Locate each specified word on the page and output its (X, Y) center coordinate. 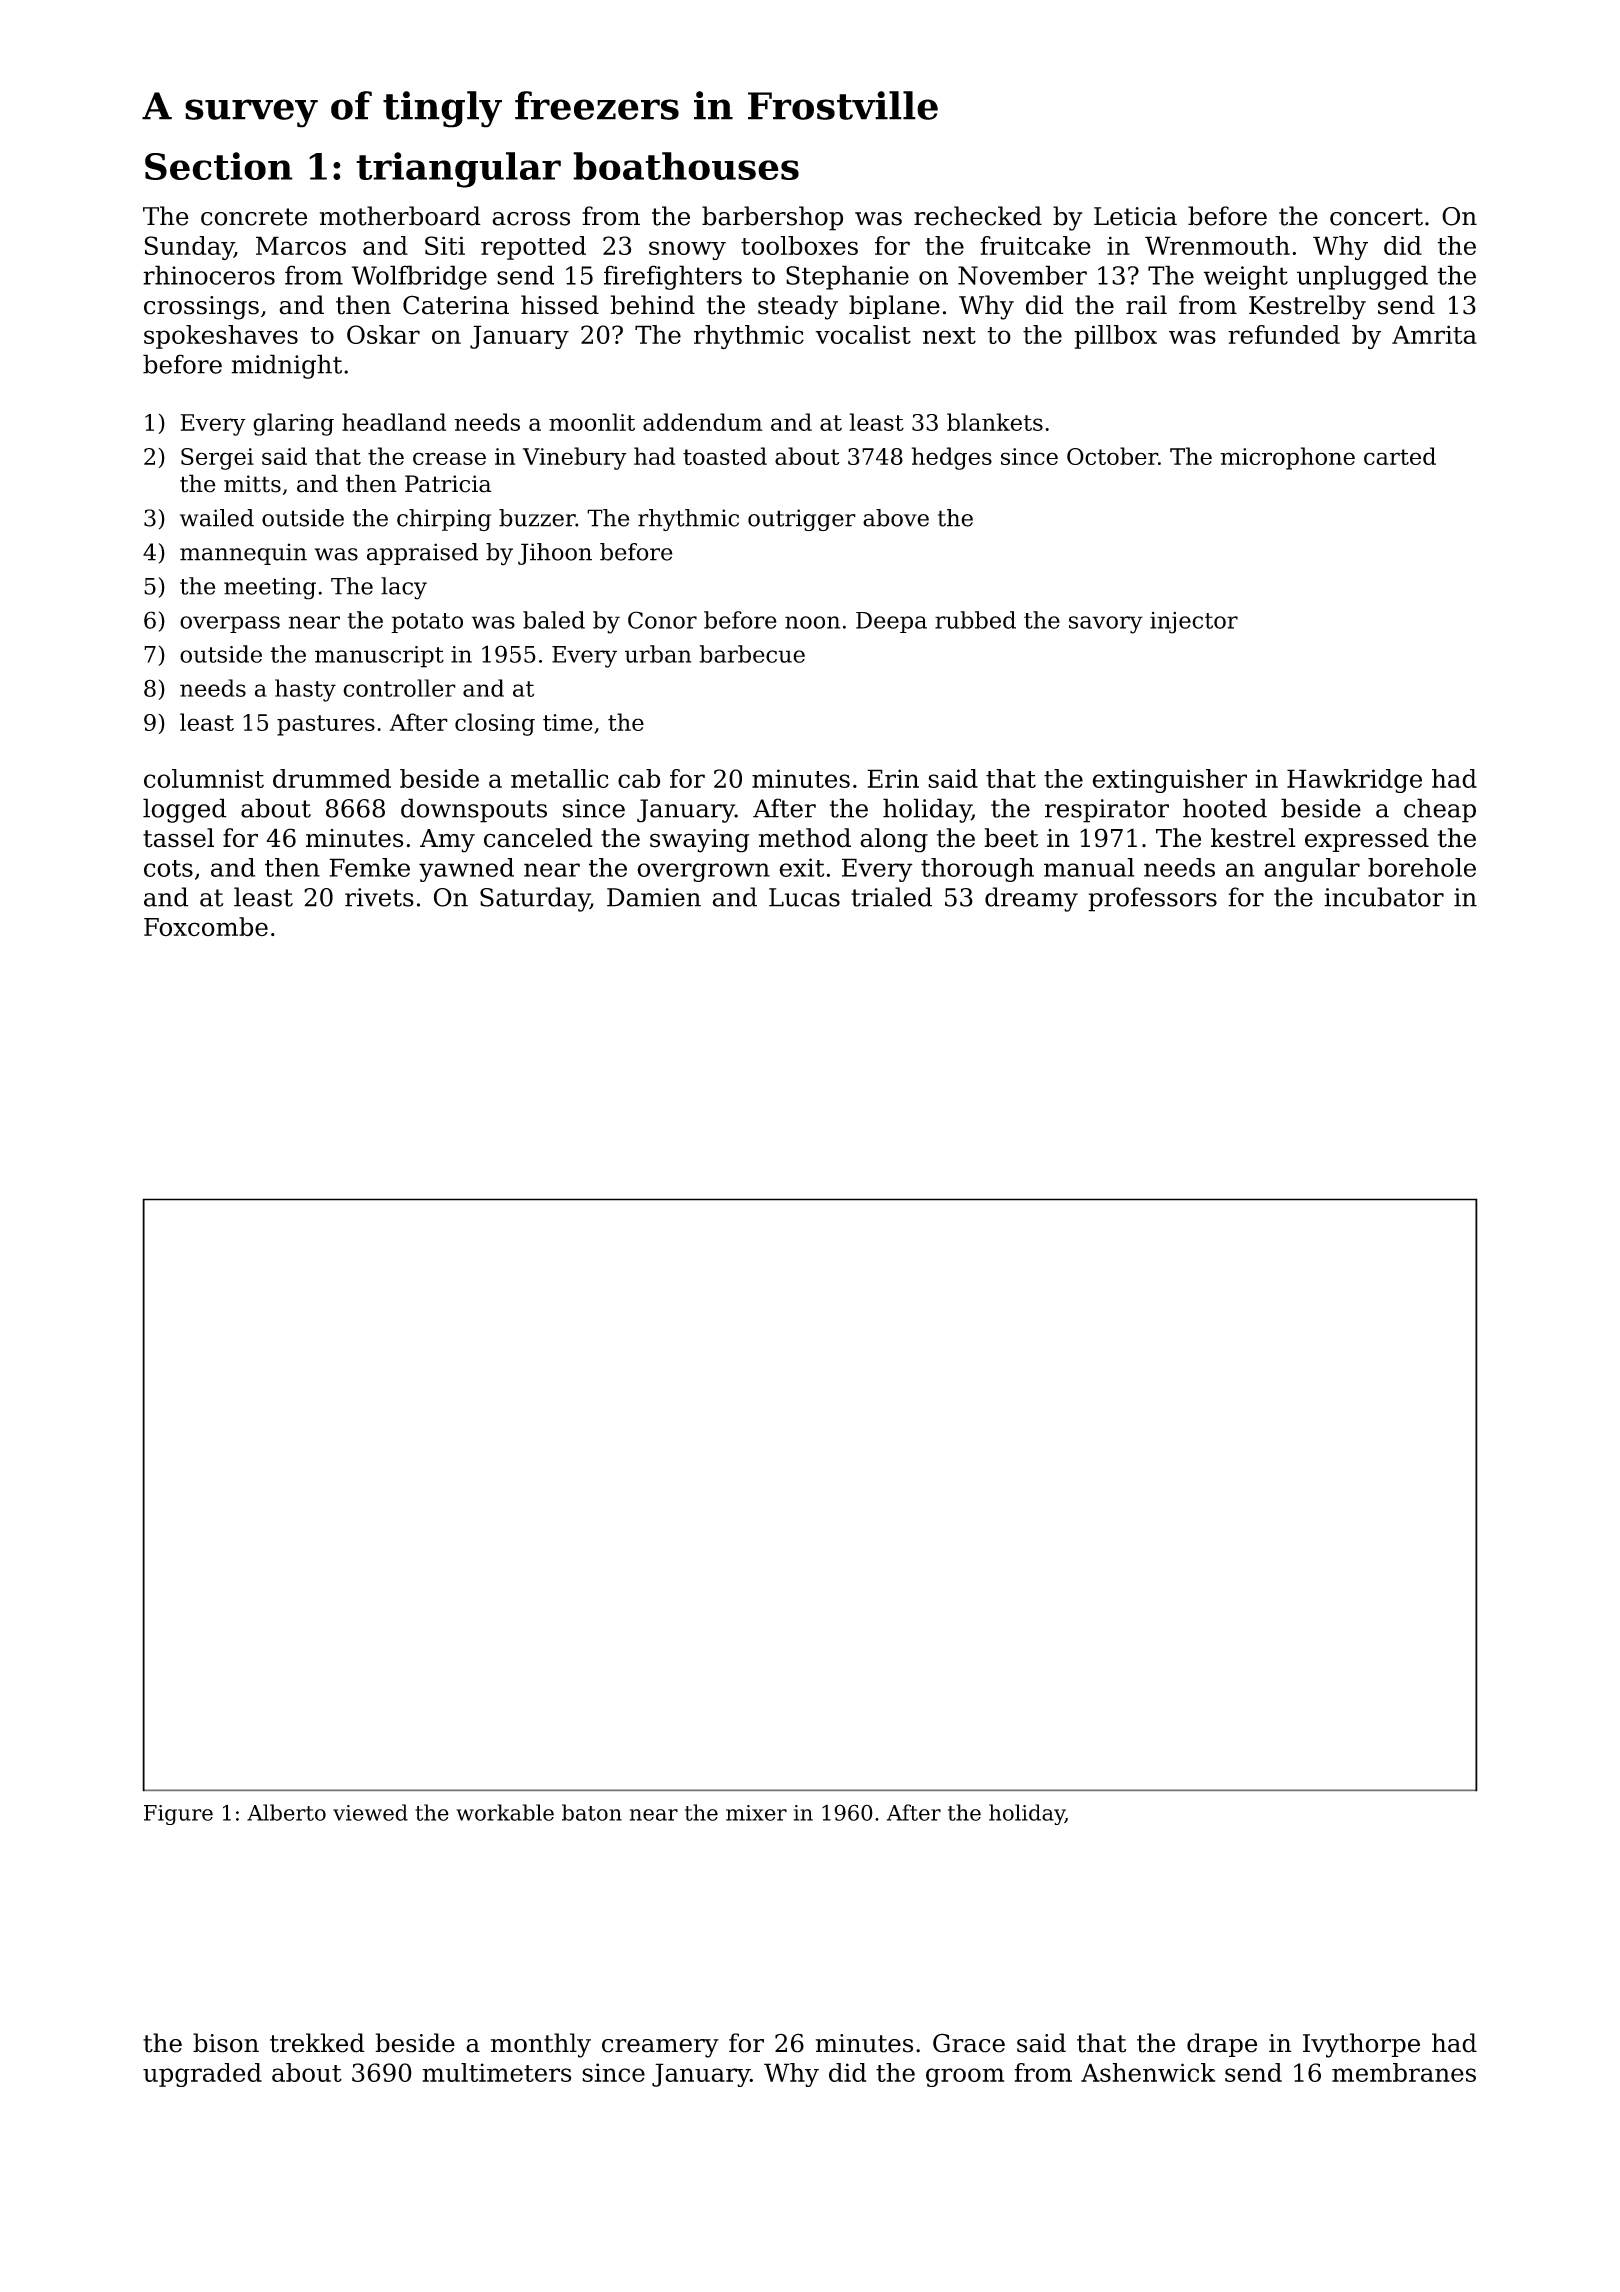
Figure (178, 1815)
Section (219, 166)
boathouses (686, 166)
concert (1376, 217)
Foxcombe (206, 927)
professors (1152, 899)
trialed (891, 897)
